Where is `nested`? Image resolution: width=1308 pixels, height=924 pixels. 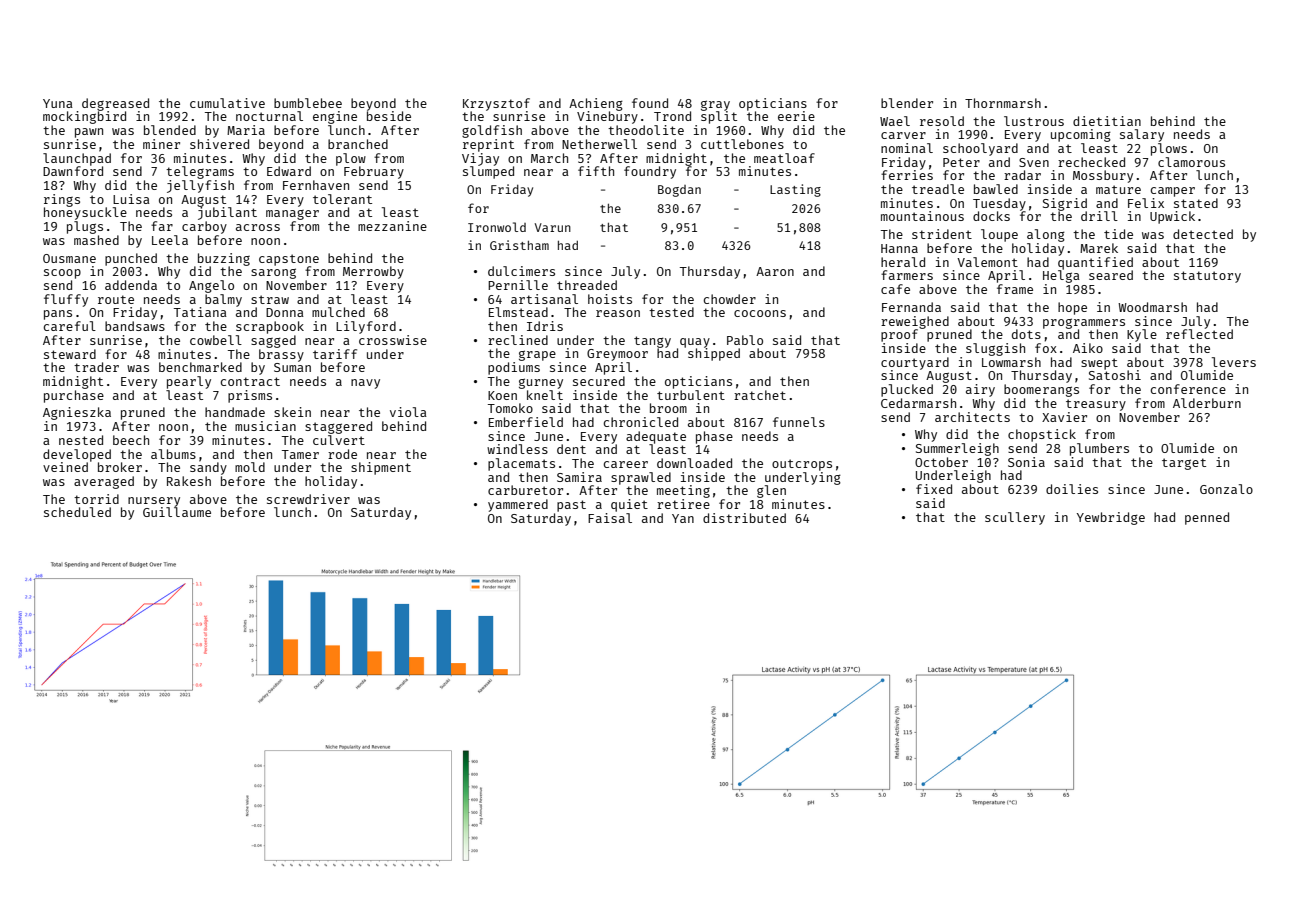
nested is located at coordinates (81, 440).
